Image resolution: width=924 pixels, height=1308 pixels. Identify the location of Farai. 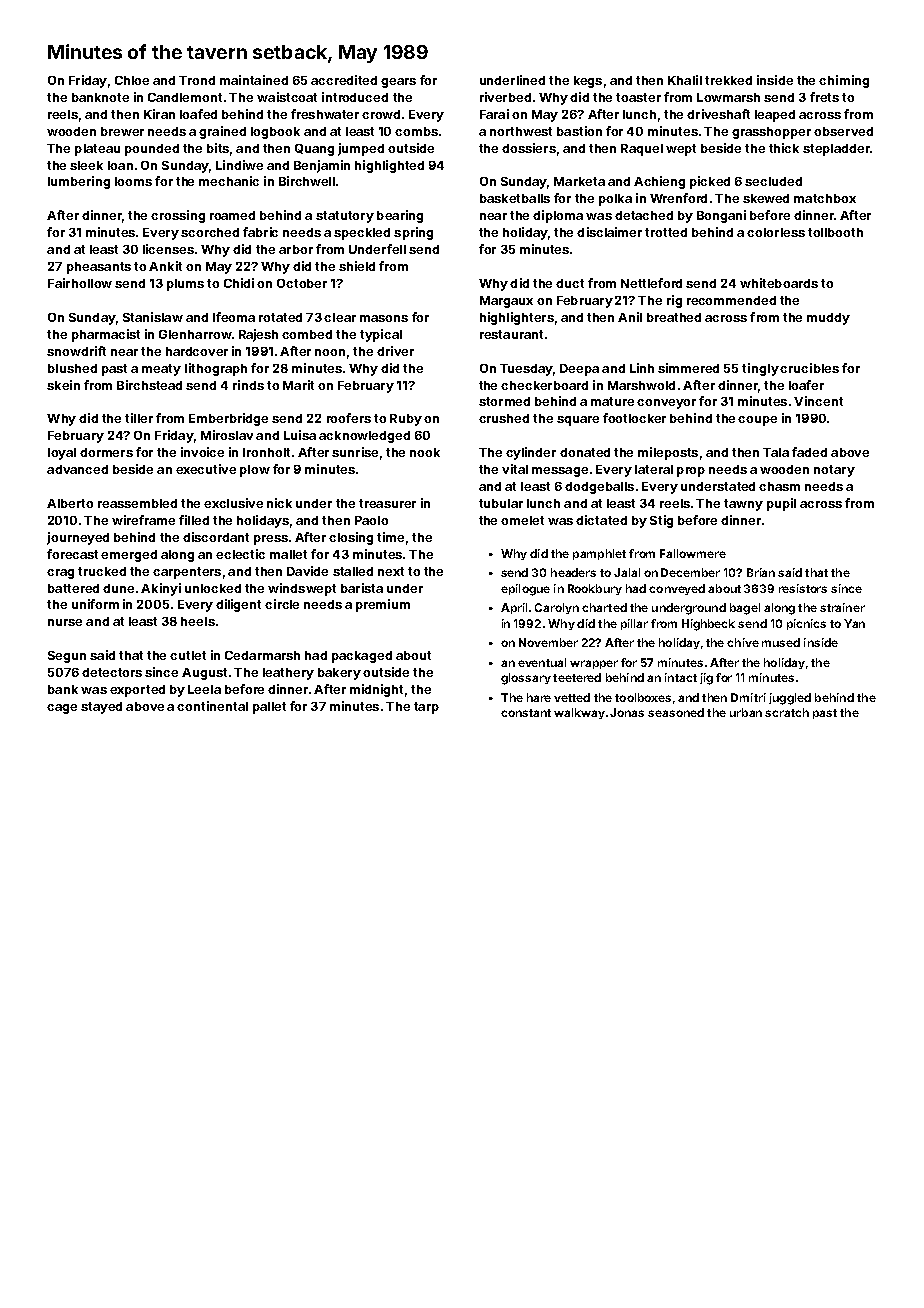
(494, 114).
